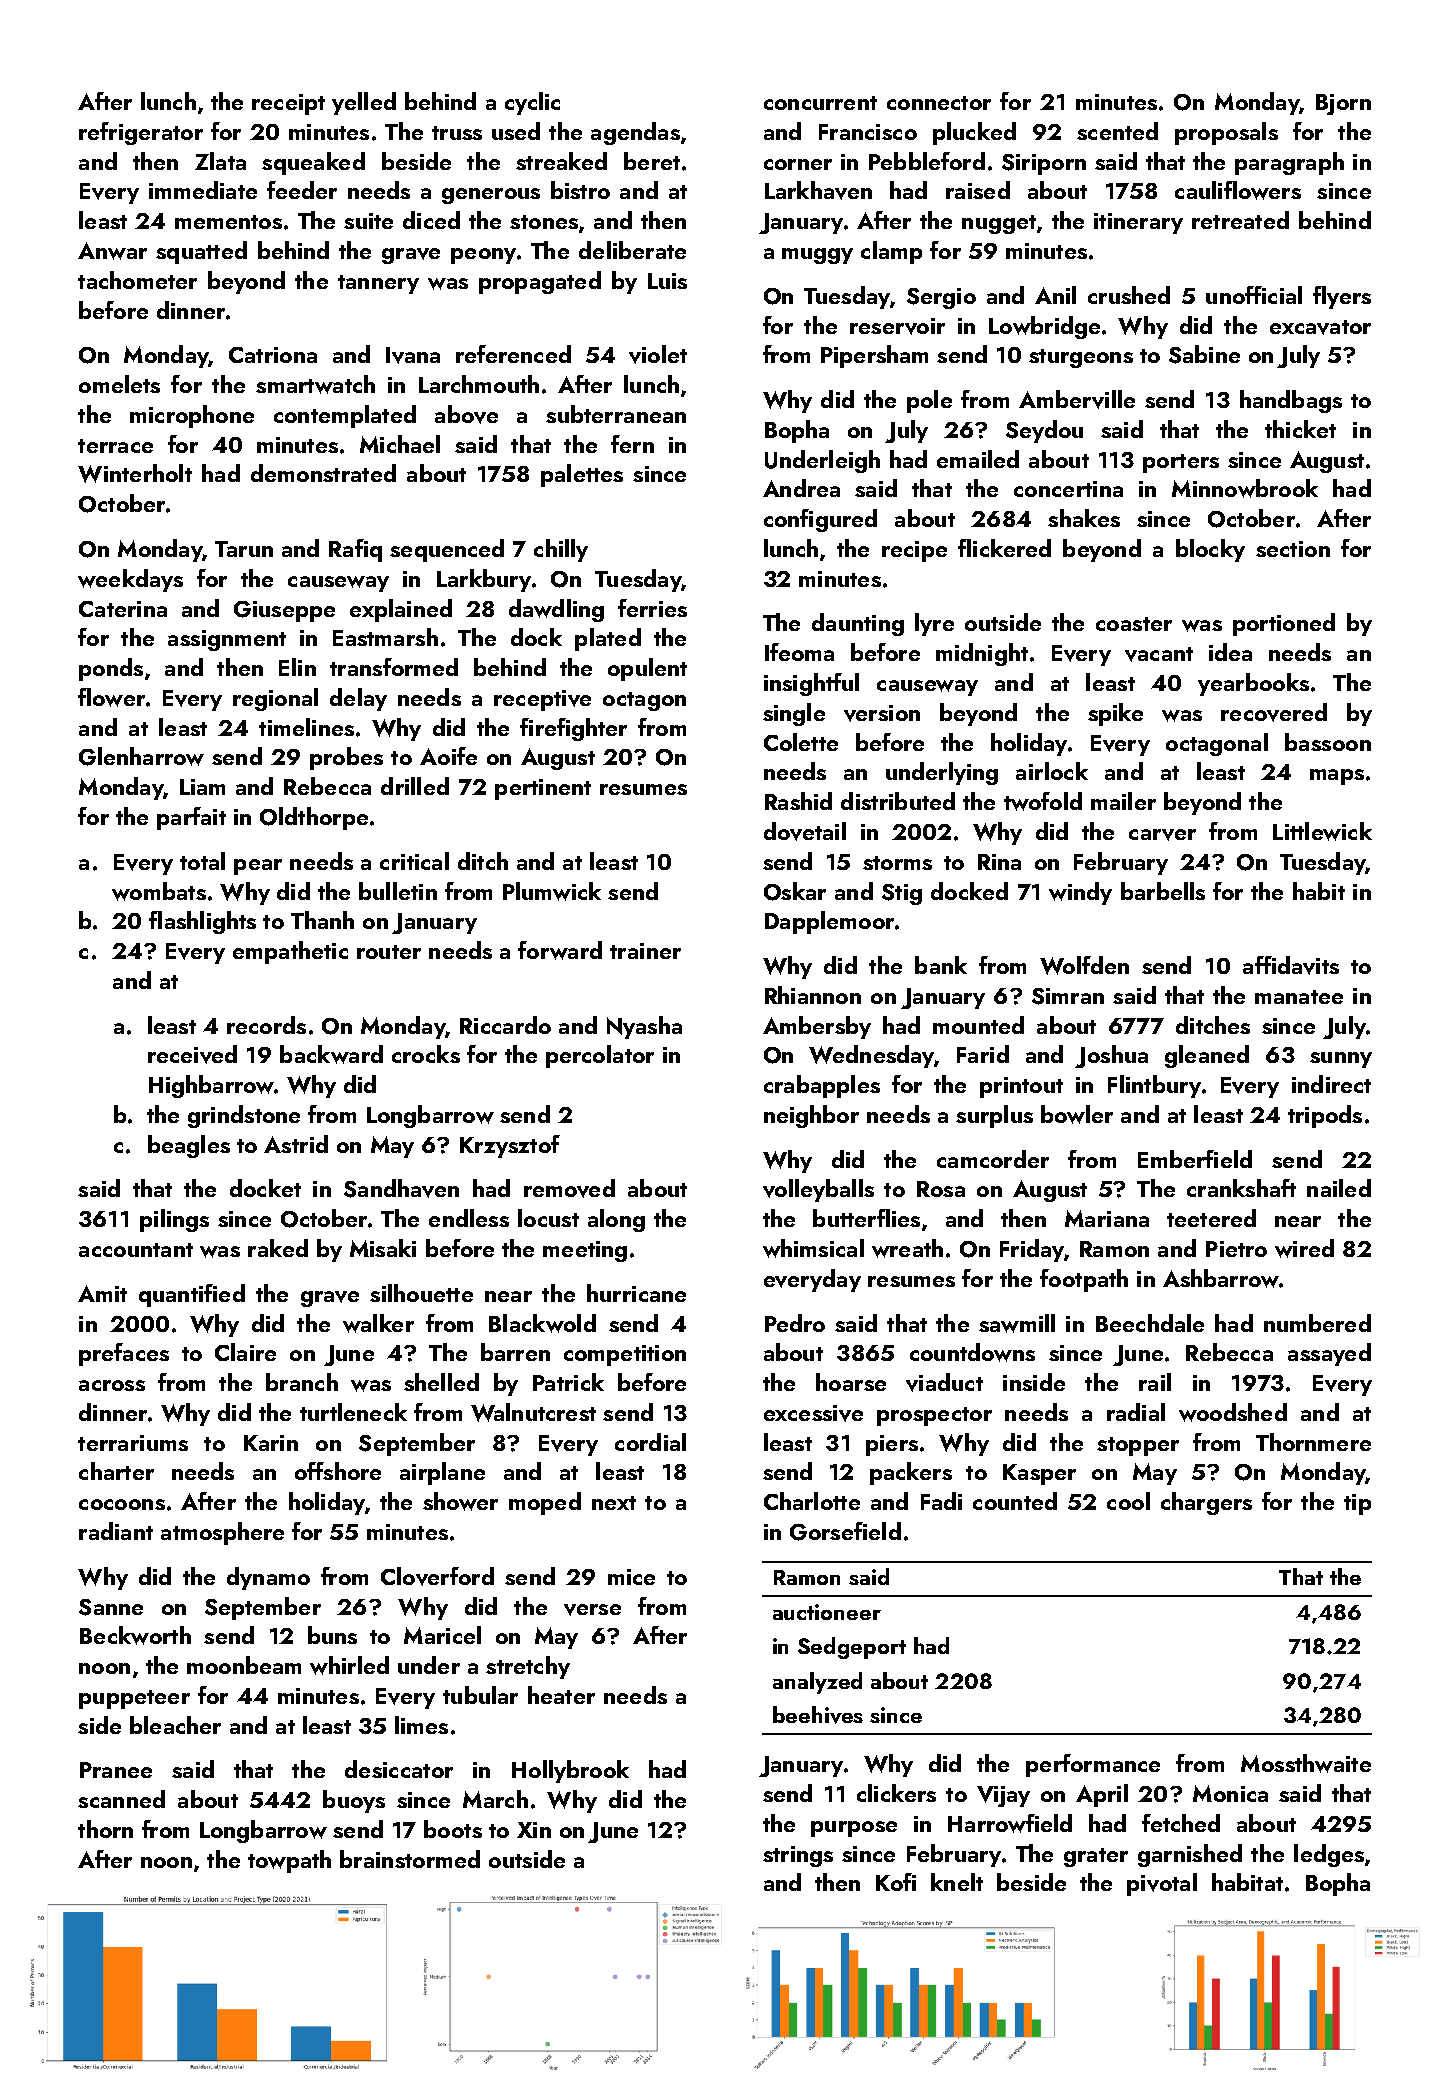 The width and height of the screenshot is (1450, 2100). What do you see at coordinates (441, 1382) in the screenshot?
I see `shelled` at bounding box center [441, 1382].
